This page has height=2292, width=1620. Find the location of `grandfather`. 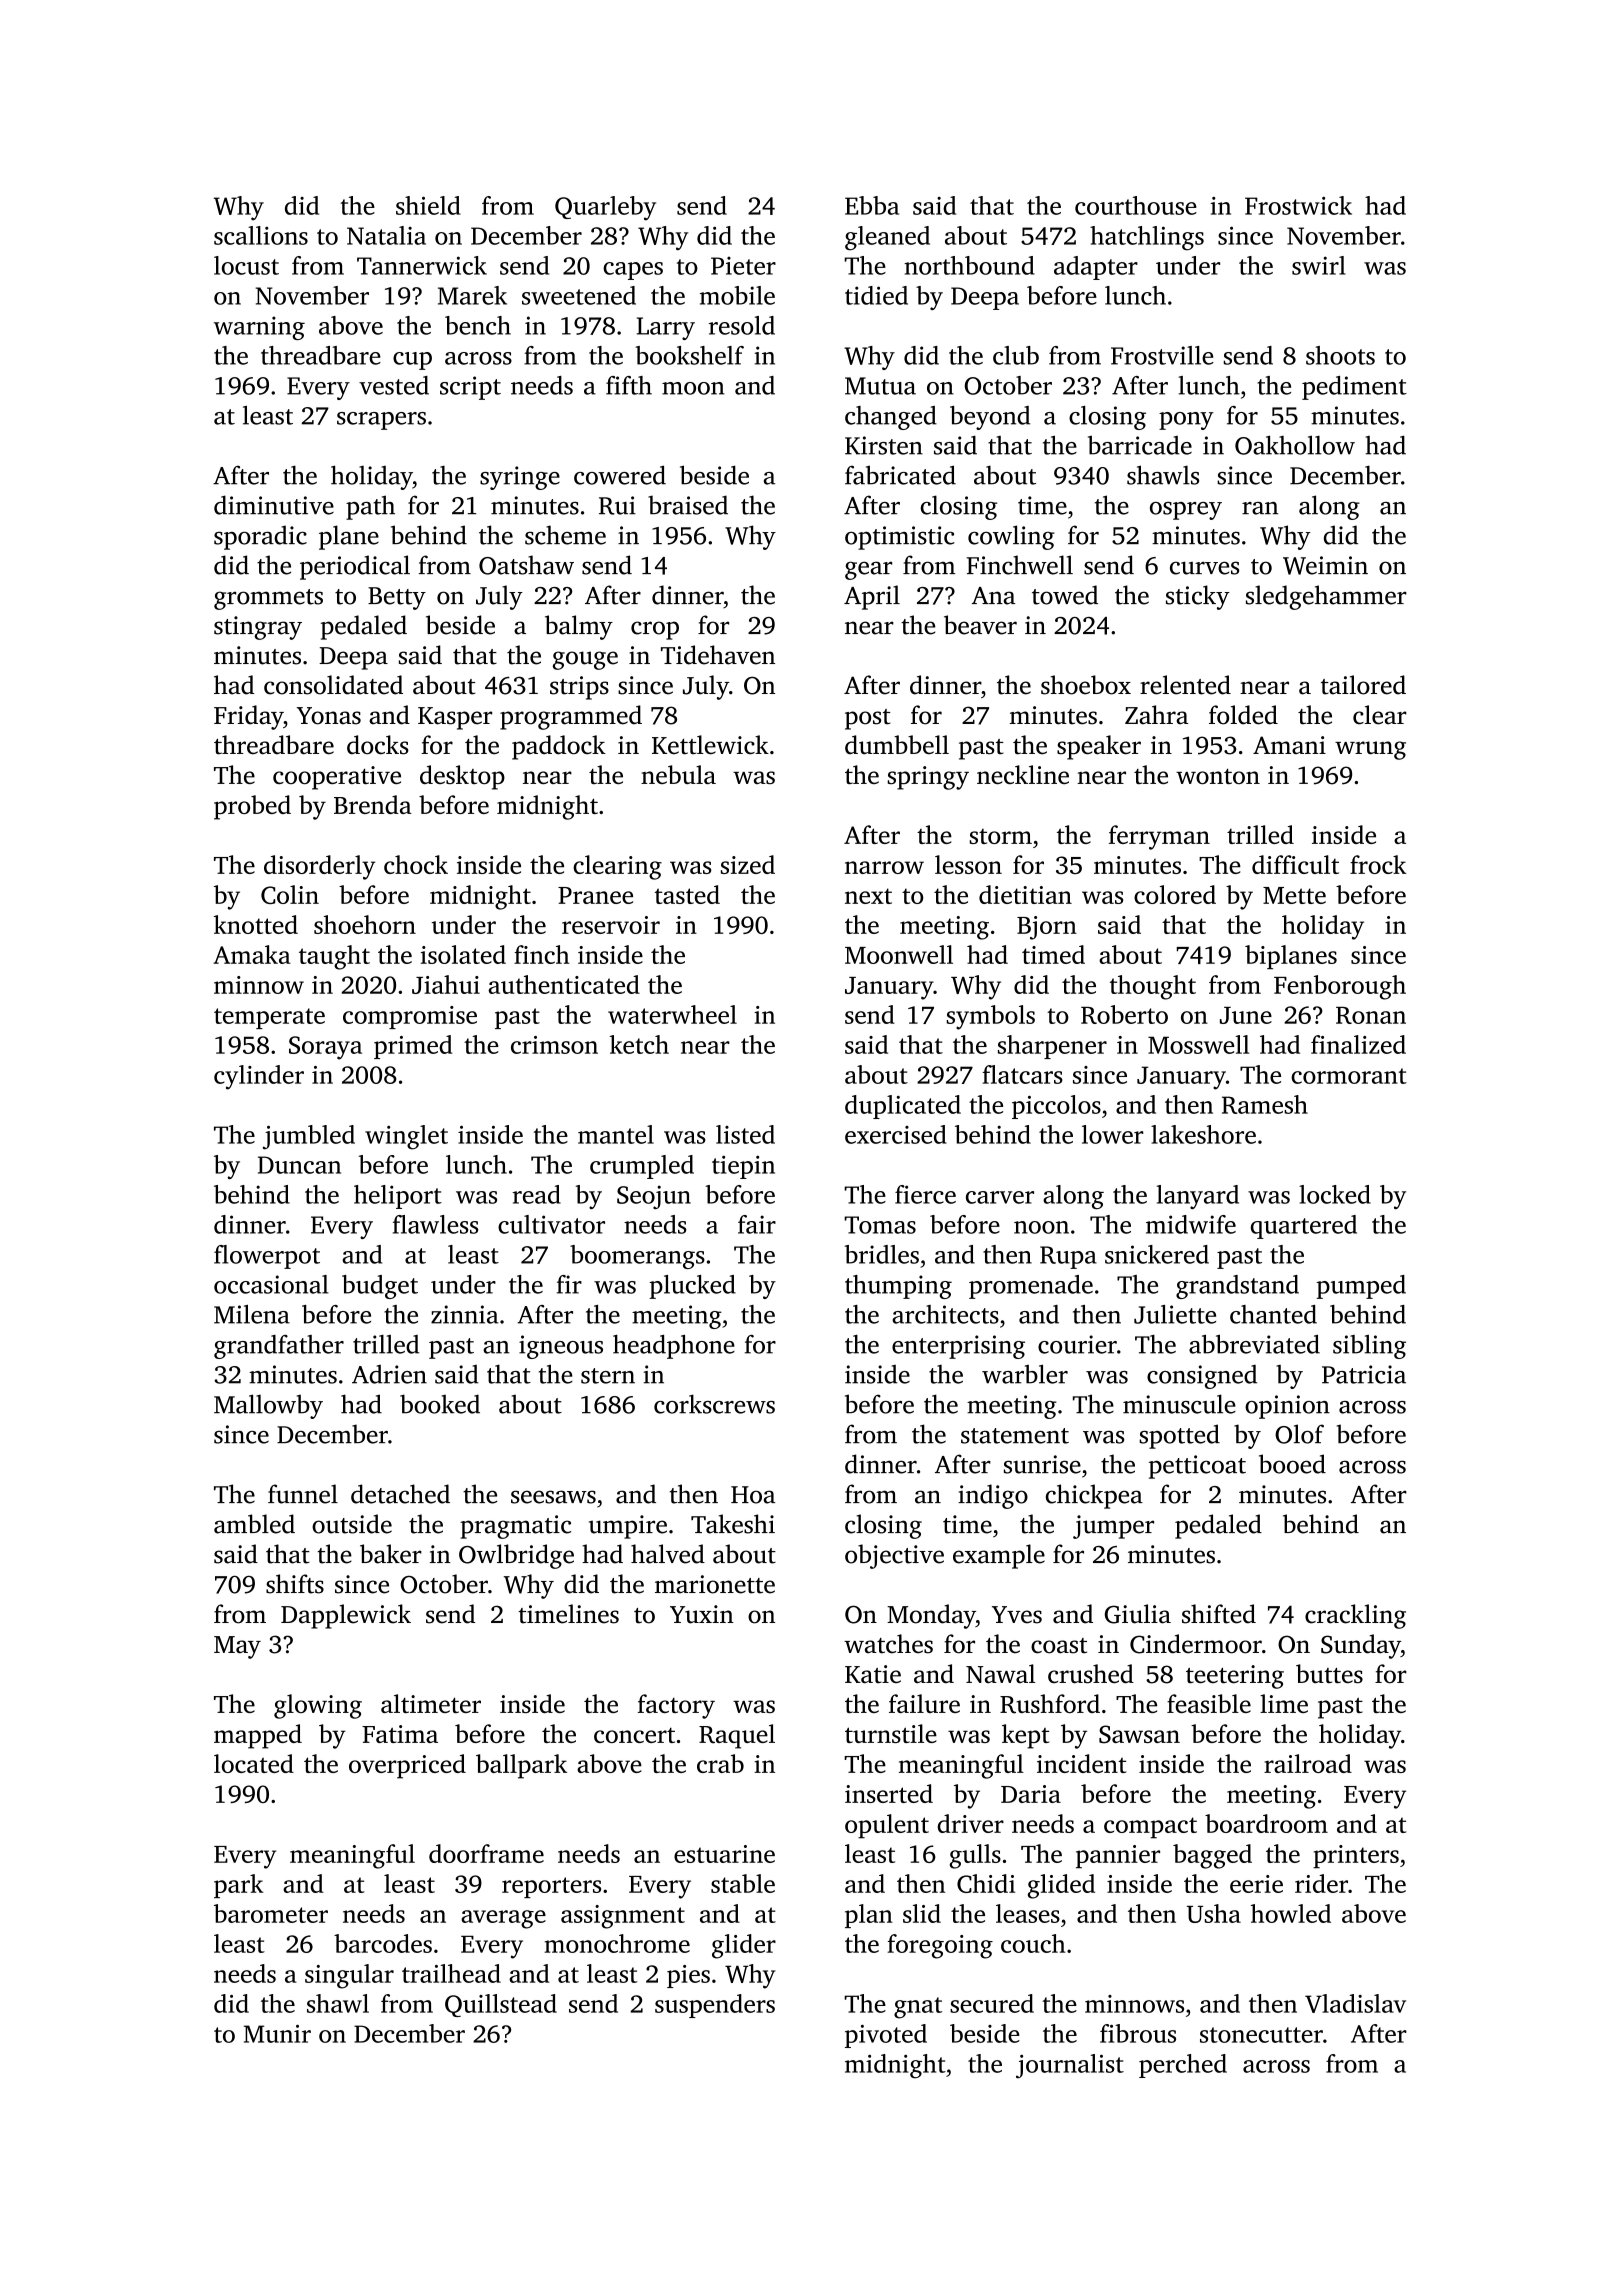

grandfather is located at coordinates (279, 1347).
